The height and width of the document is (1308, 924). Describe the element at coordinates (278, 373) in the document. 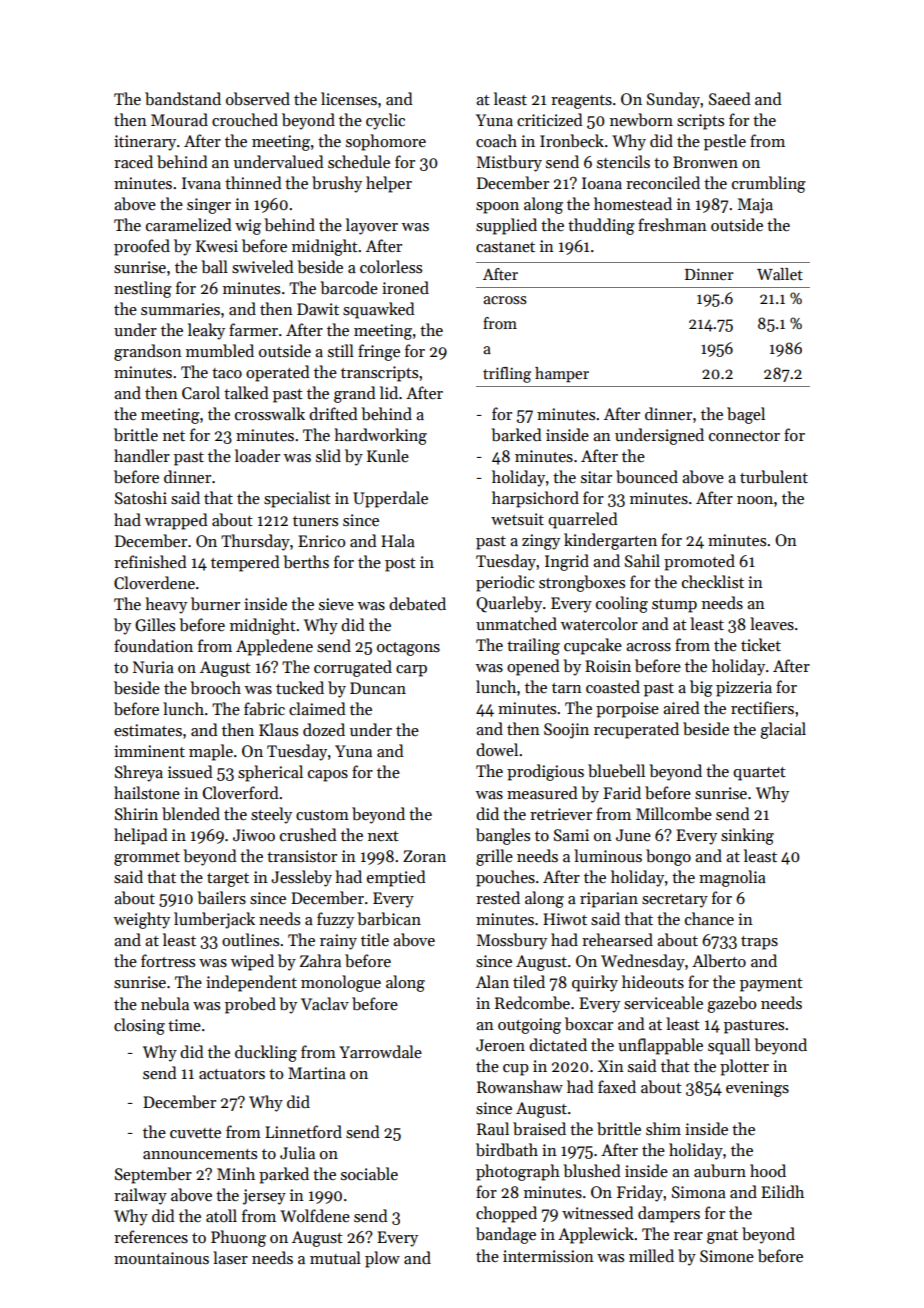

I see `operated` at that location.
